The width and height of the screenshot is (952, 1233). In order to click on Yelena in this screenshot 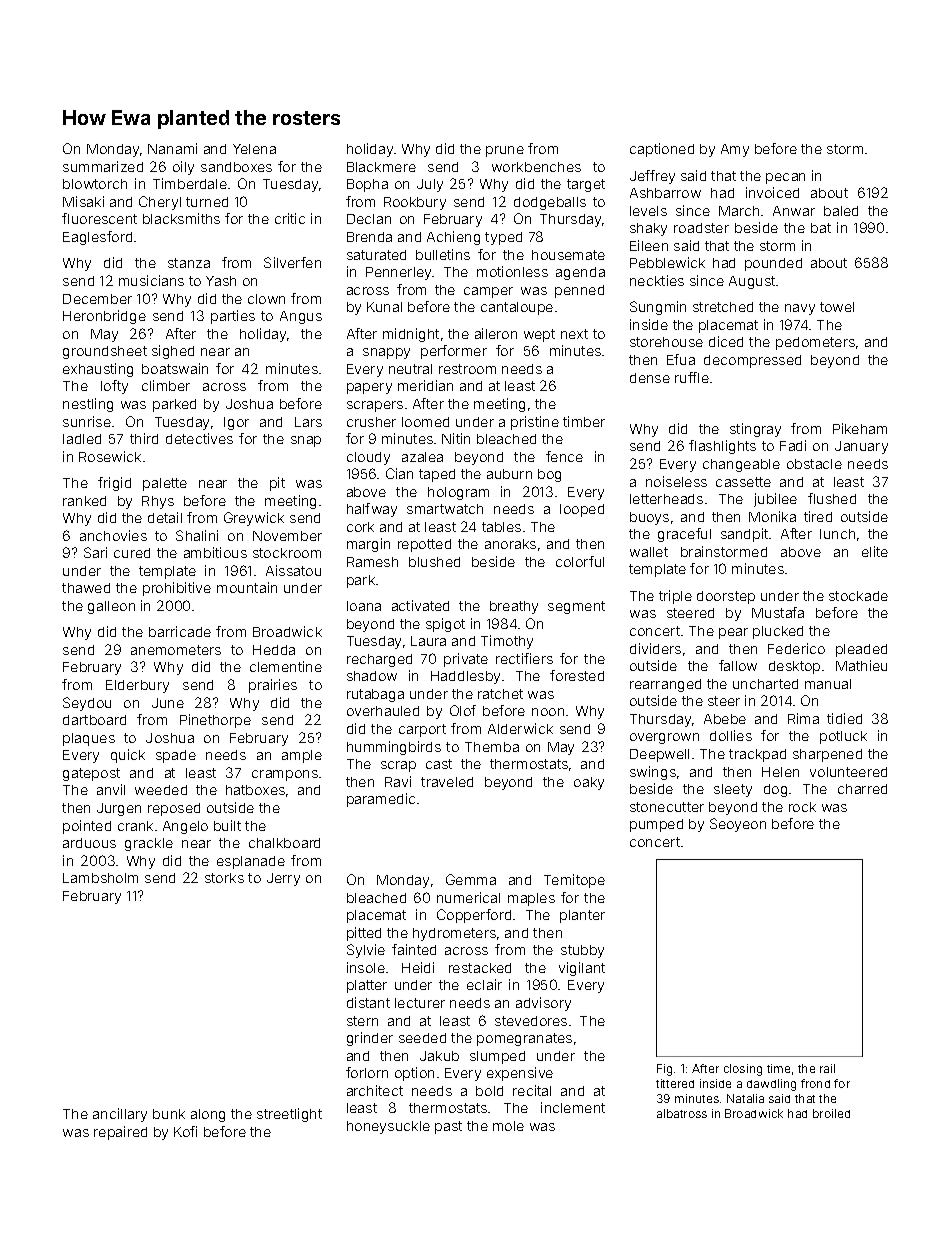, I will do `click(254, 149)`.
